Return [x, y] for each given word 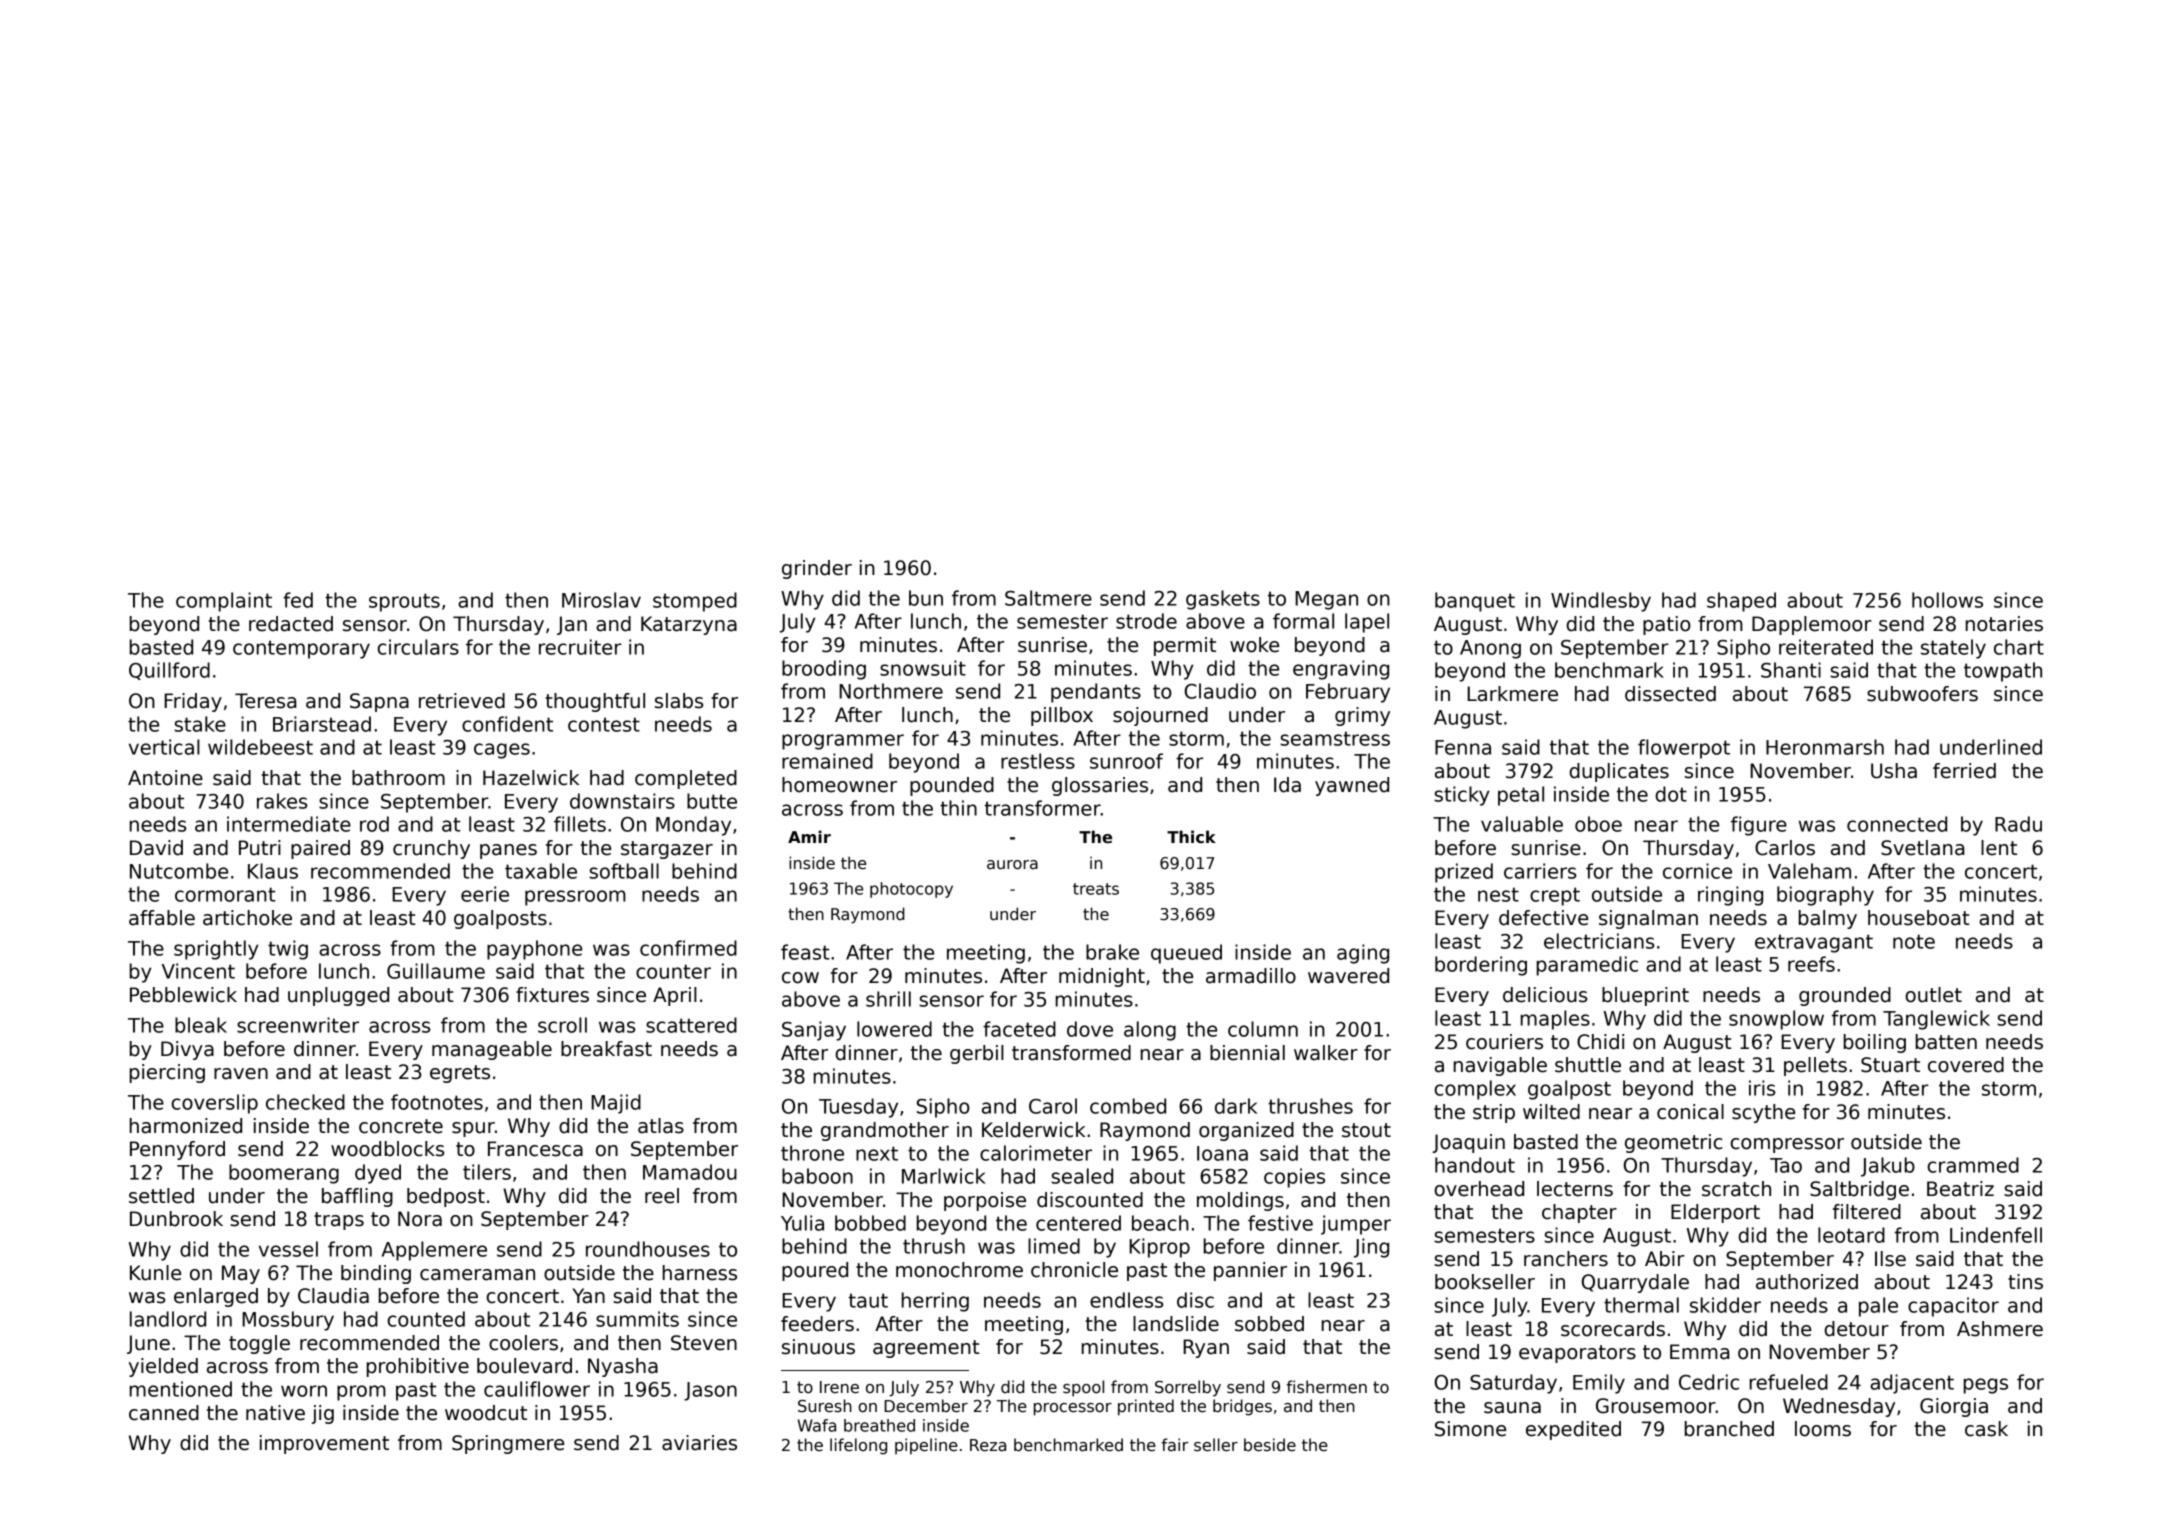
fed [298, 600]
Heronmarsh [1825, 747]
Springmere [508, 1444]
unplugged [338, 996]
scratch [1736, 1189]
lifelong [858, 1446]
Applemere [434, 1251]
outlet [1933, 995]
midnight [1102, 977]
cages [502, 751]
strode [1146, 621]
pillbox [1062, 716]
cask [1986, 1429]
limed [1054, 1246]
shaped [1741, 602]
